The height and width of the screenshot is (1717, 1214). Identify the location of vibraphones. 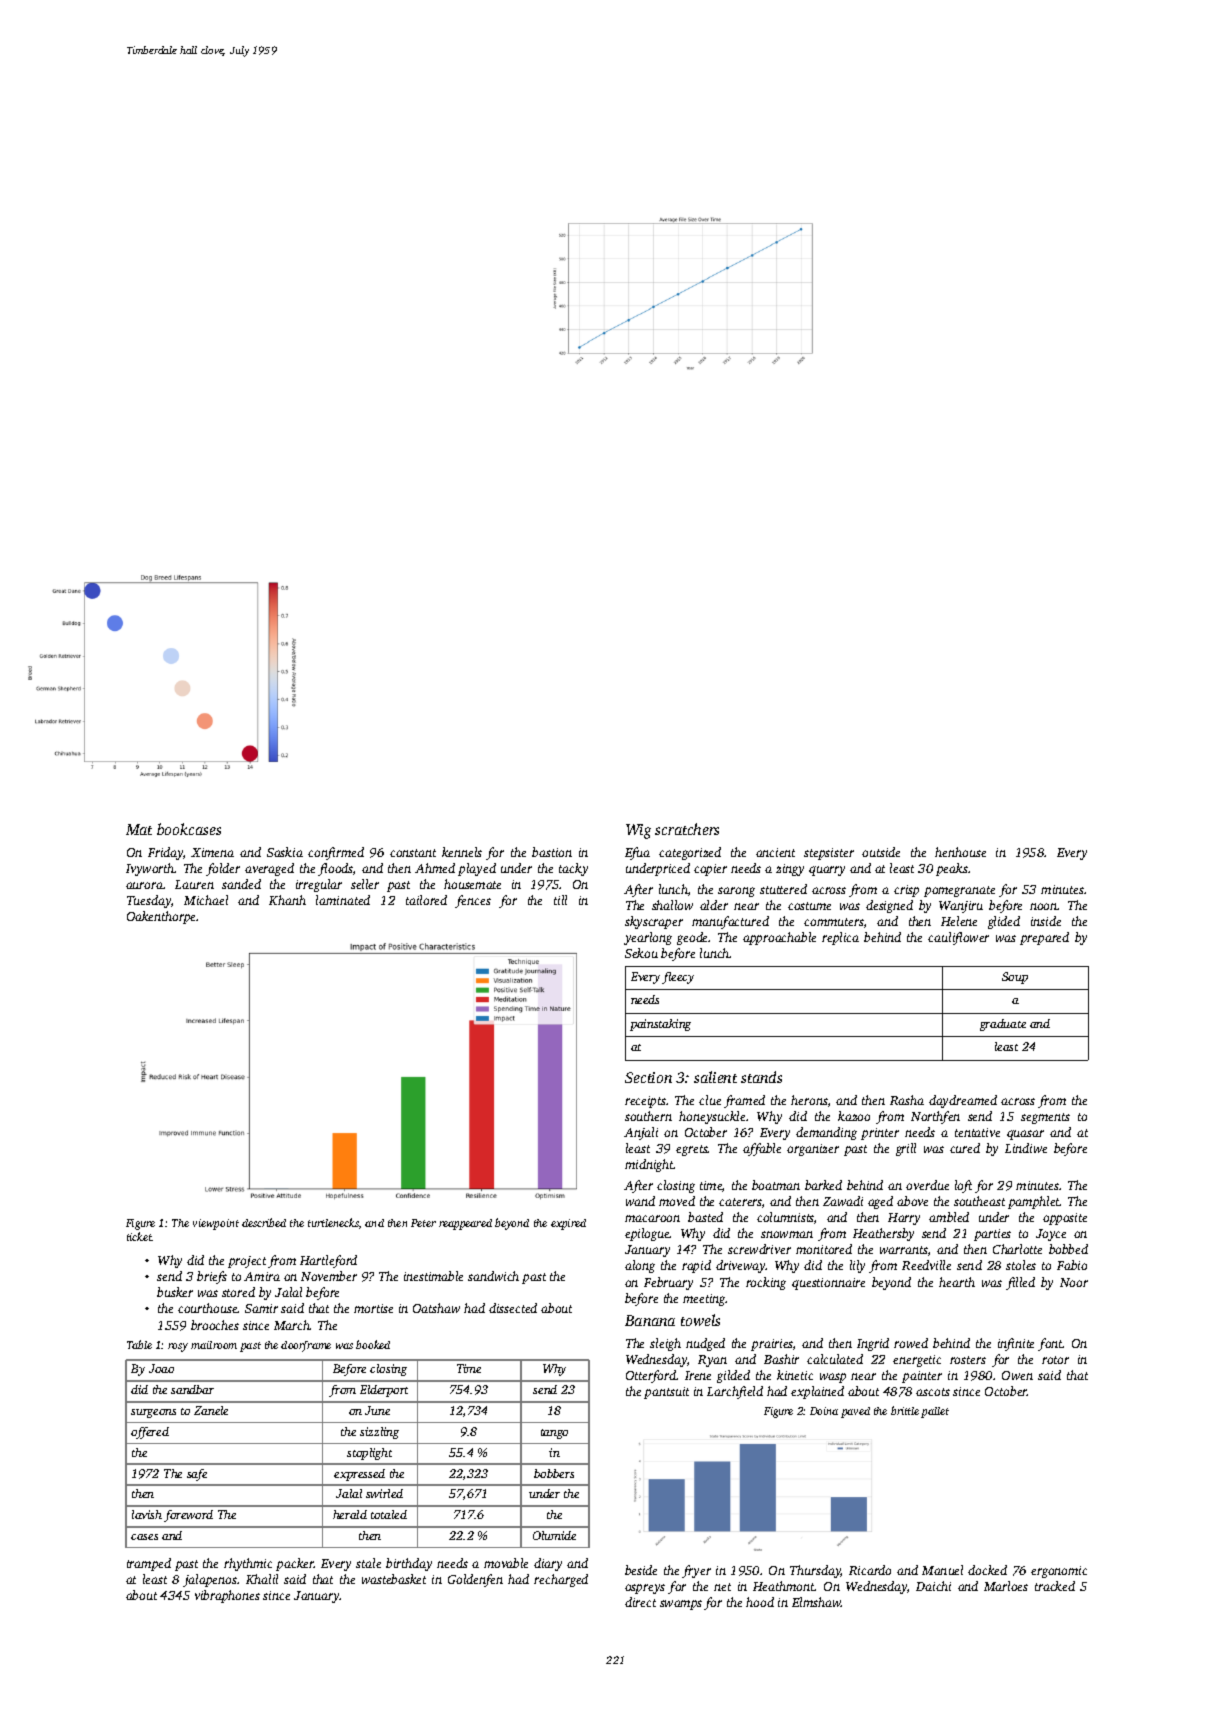
(227, 1596).
